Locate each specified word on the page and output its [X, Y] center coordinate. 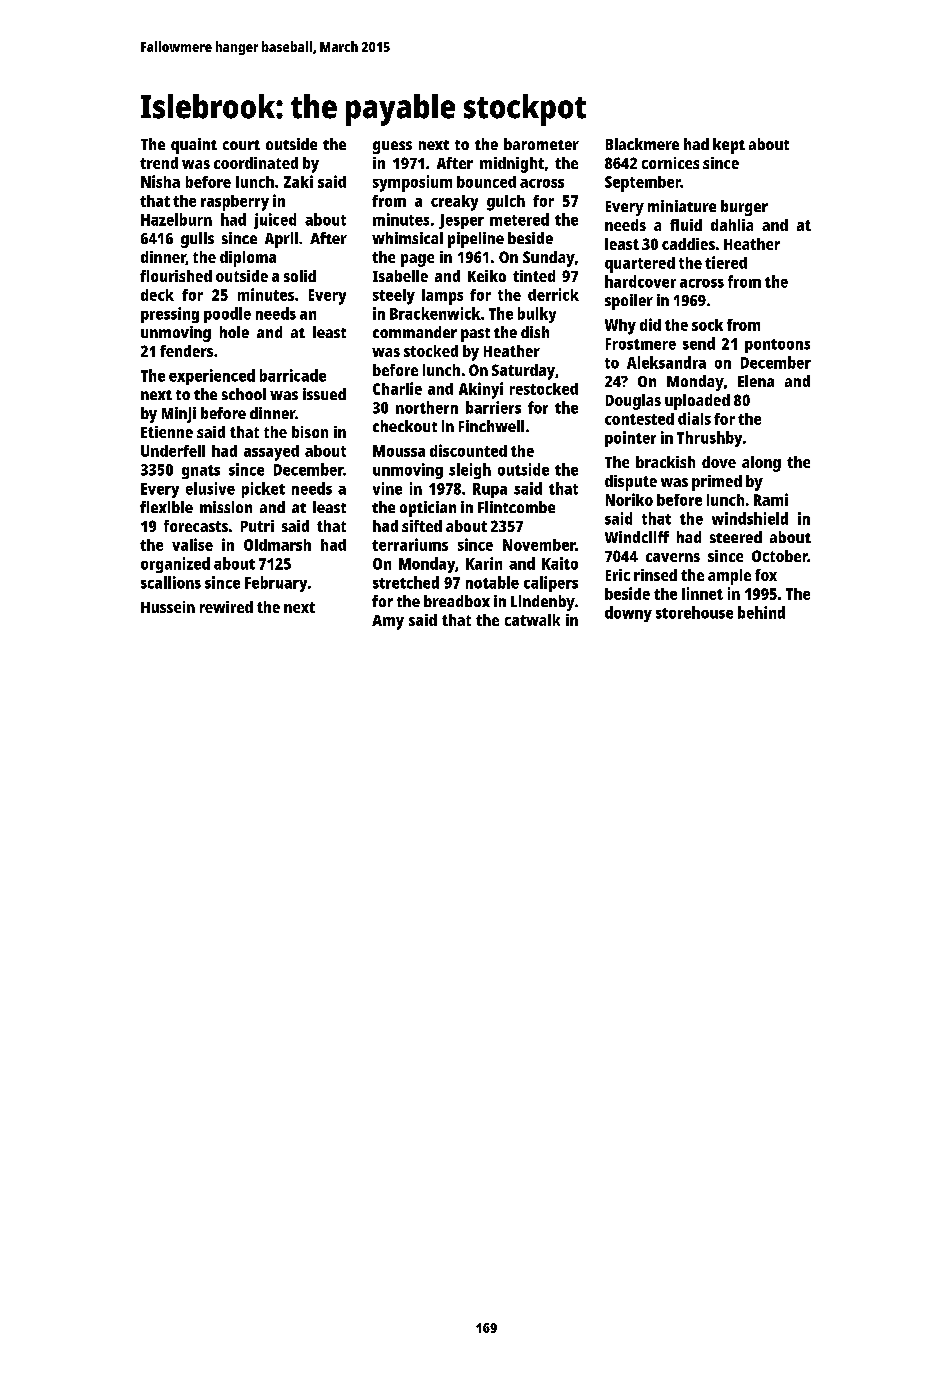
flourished [176, 276]
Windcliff [637, 537]
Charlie [397, 388]
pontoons [777, 346]
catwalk [532, 620]
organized [175, 565]
